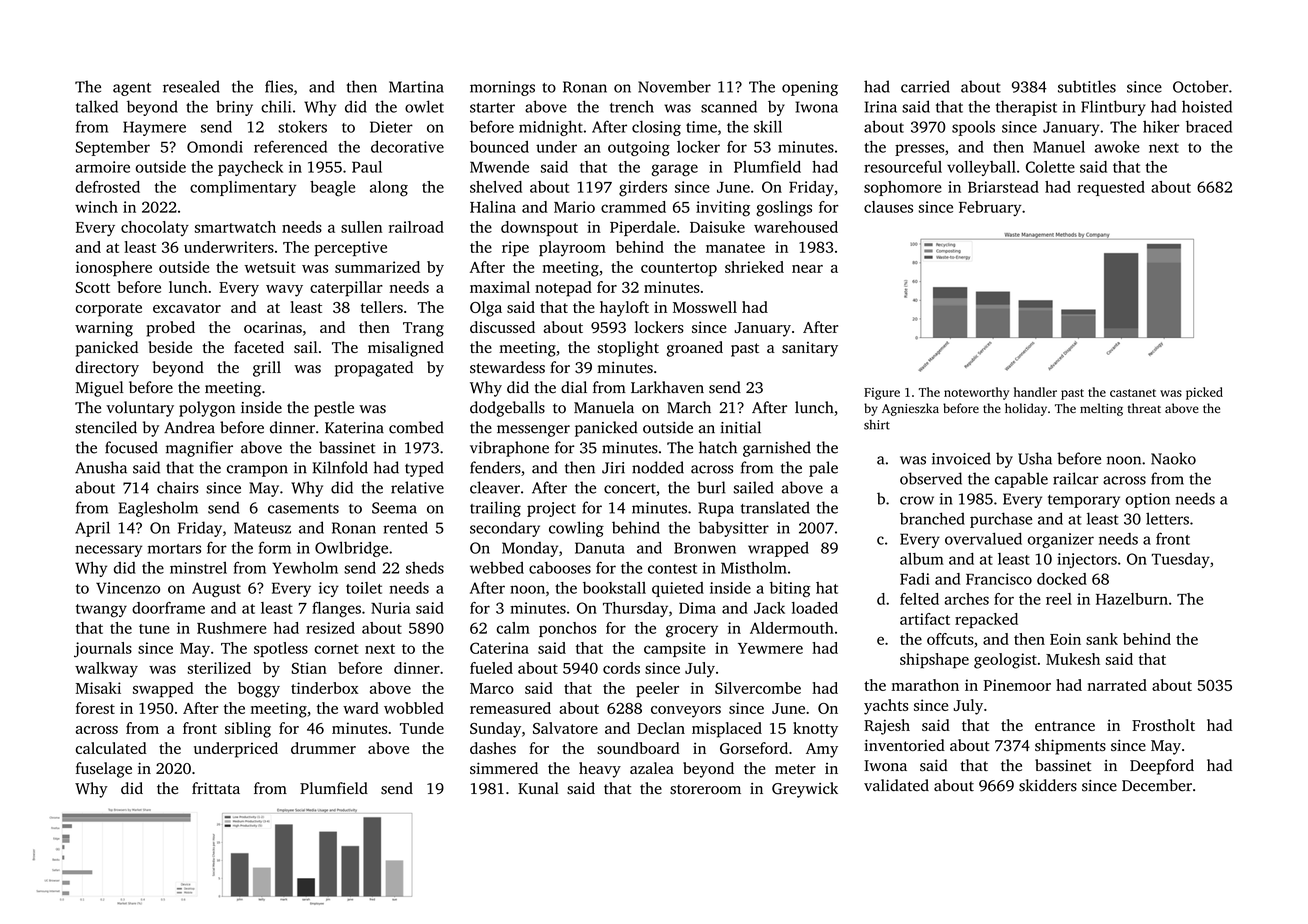  What do you see at coordinates (999, 579) in the image?
I see `Francisco` at bounding box center [999, 579].
